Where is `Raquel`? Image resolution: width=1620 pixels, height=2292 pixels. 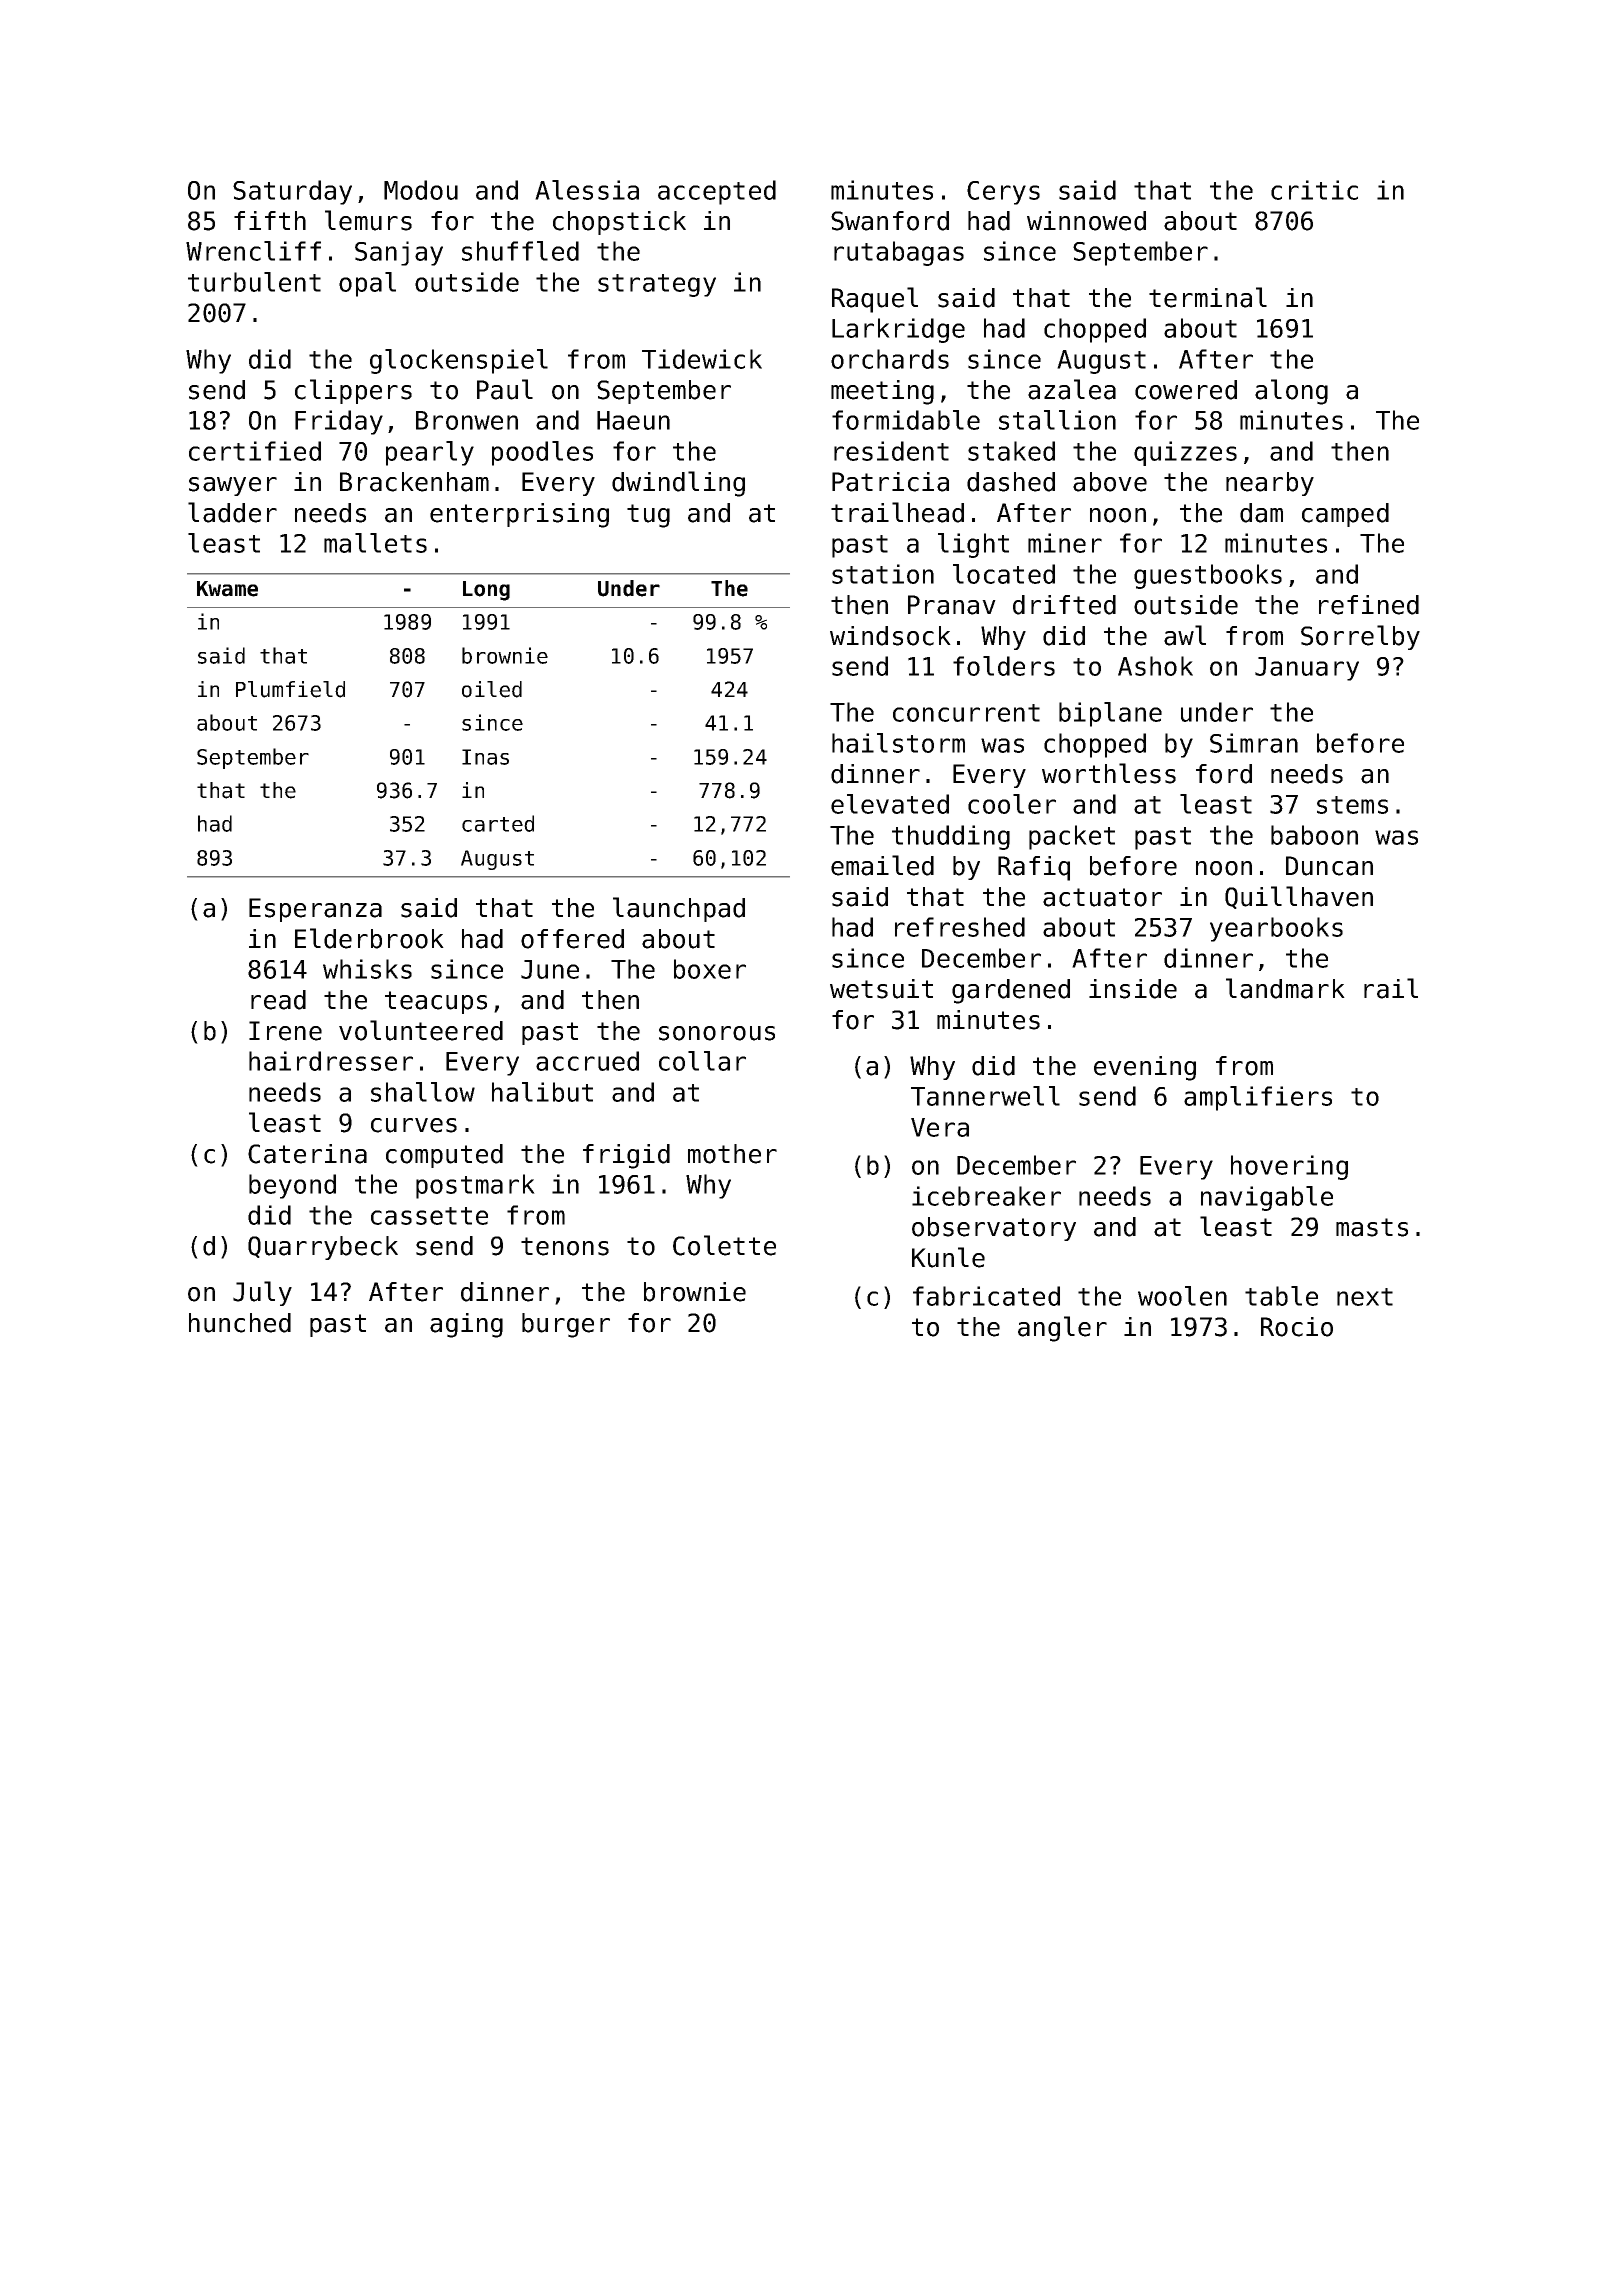 Raquel is located at coordinates (875, 300).
